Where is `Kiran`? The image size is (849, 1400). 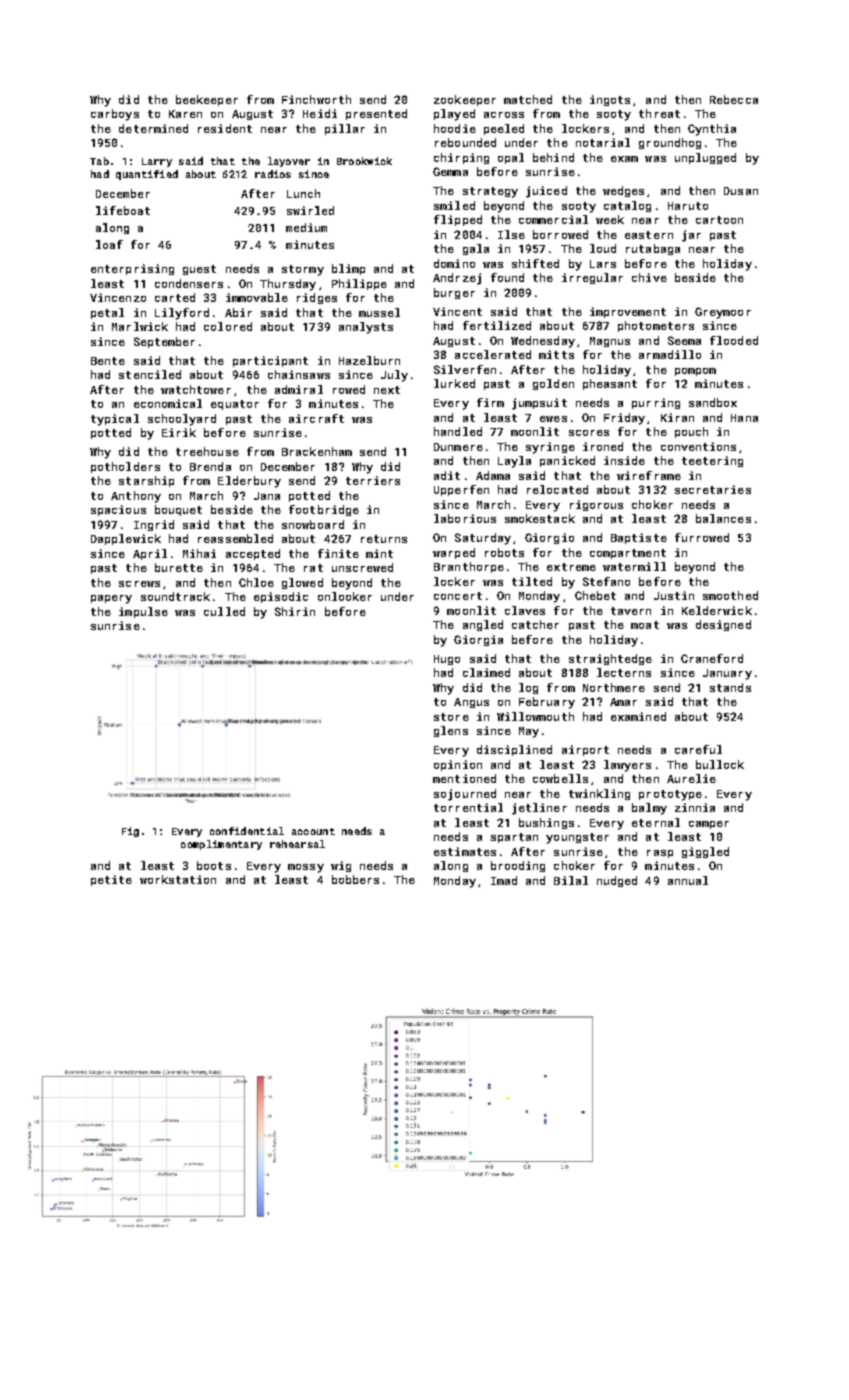
Kiran is located at coordinates (677, 417).
